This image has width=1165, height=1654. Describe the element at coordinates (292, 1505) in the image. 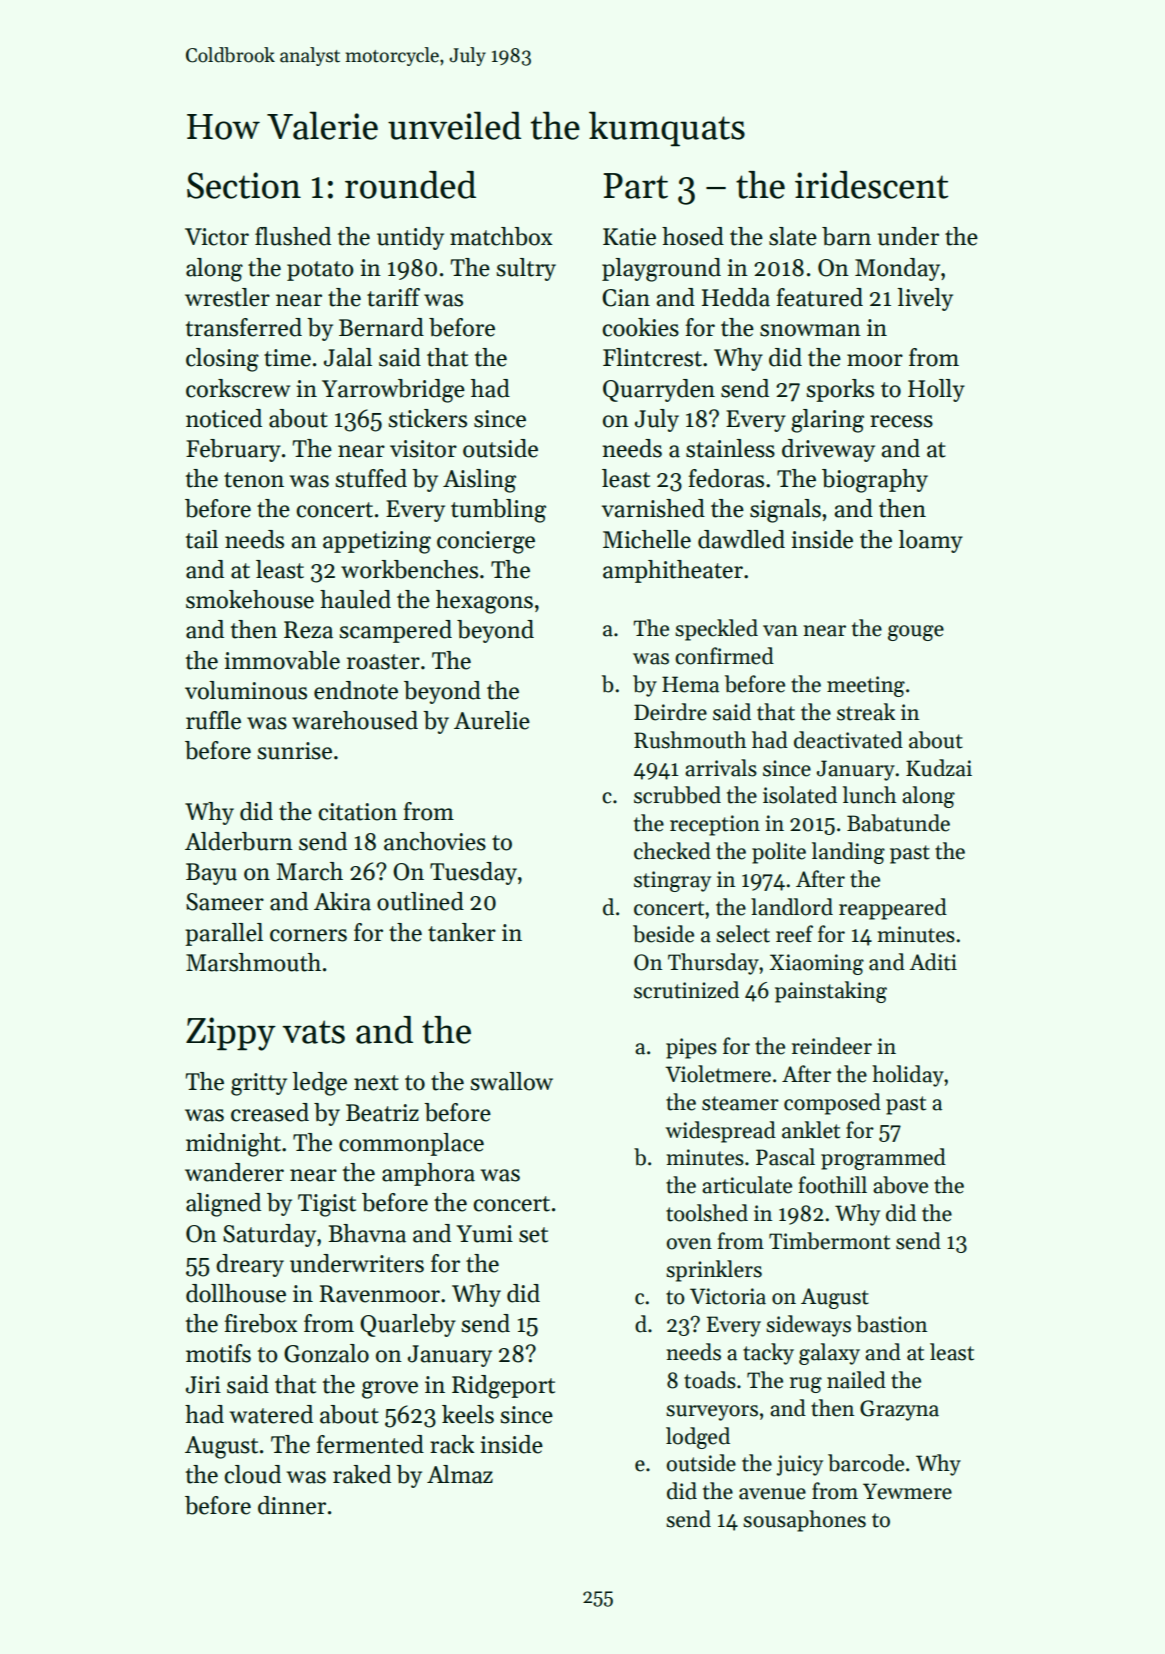

I see `dinner` at that location.
